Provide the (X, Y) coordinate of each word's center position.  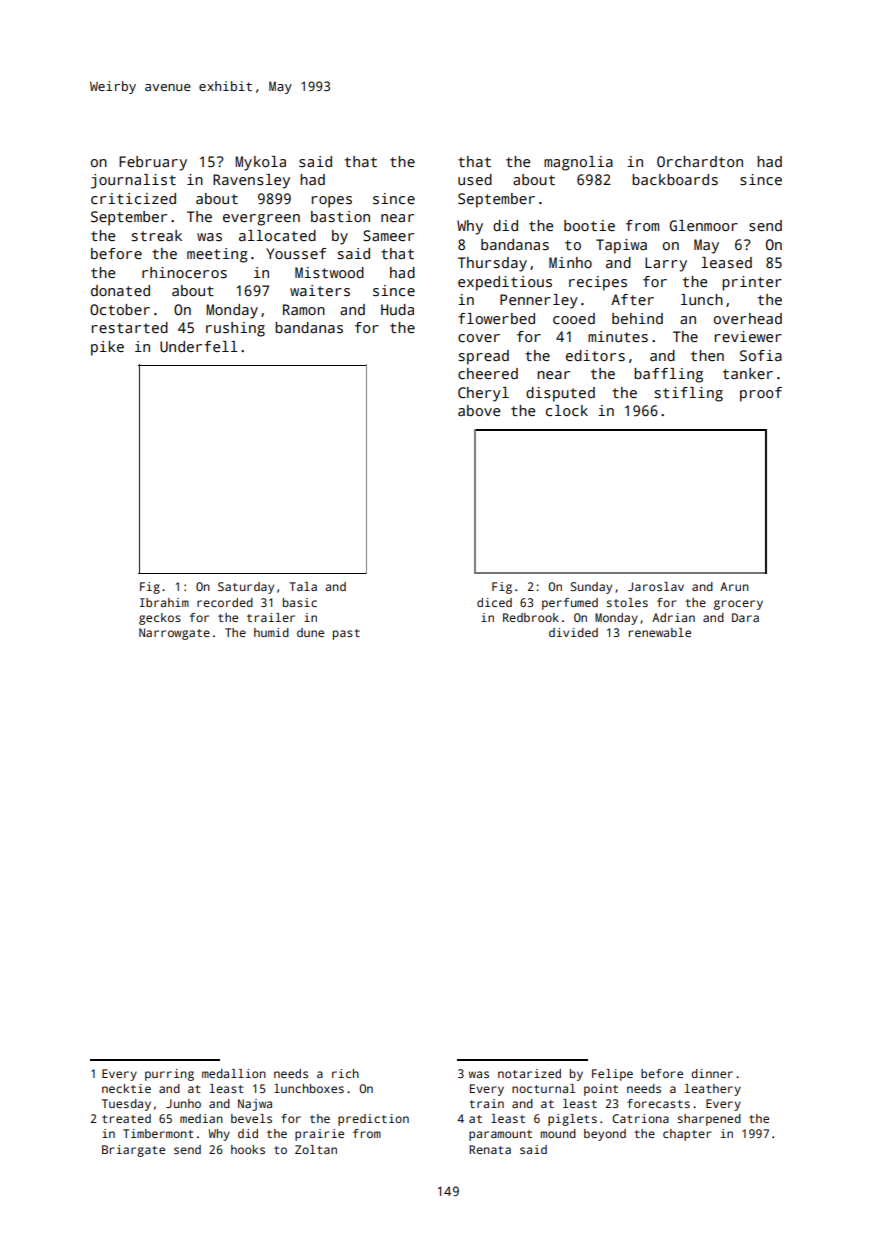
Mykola (260, 163)
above (479, 410)
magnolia (578, 163)
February (153, 163)
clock (567, 410)
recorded (225, 602)
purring (169, 1075)
